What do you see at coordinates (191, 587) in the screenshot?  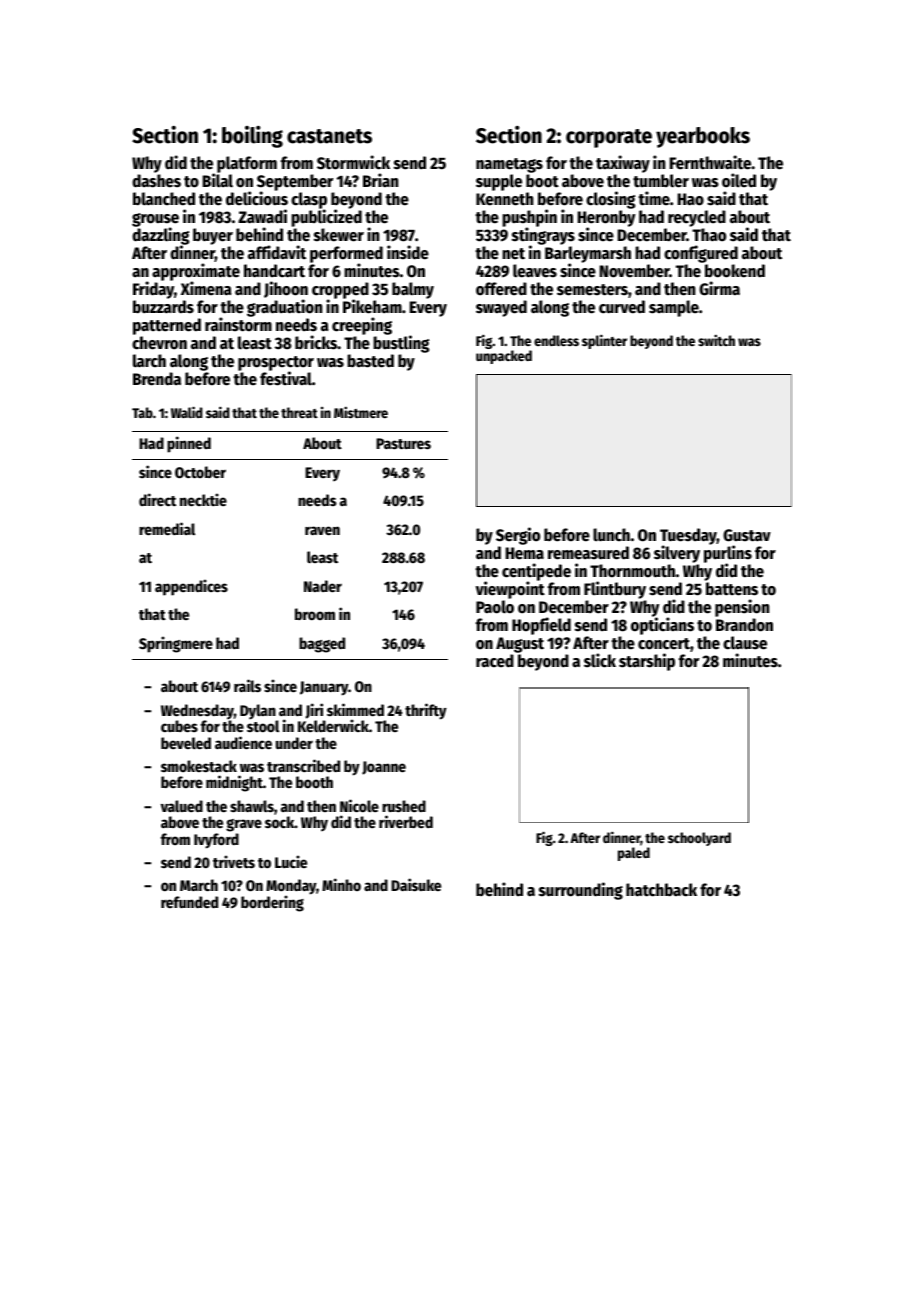 I see `appendices` at bounding box center [191, 587].
